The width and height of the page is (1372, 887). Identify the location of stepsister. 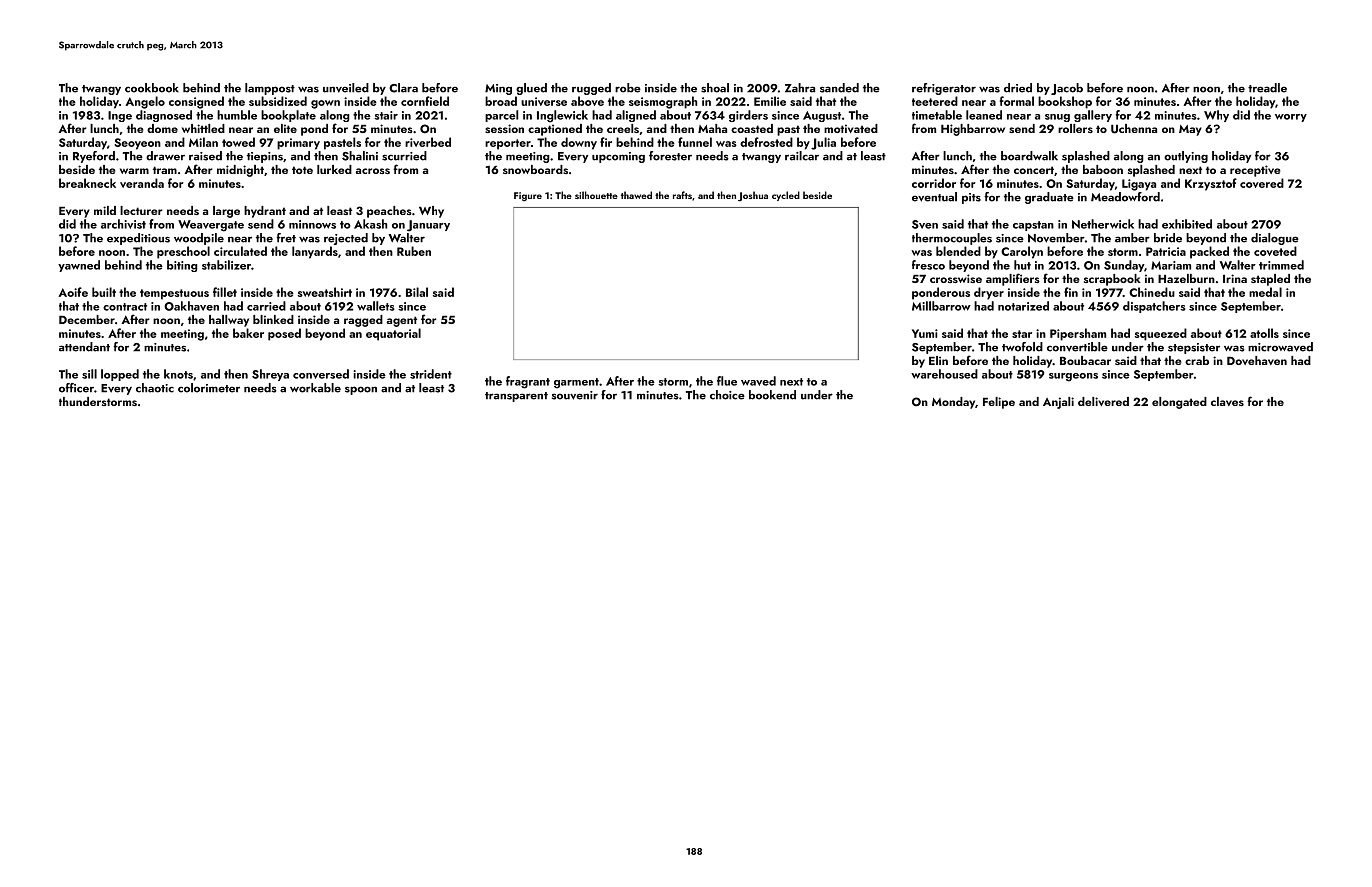
(1194, 348).
